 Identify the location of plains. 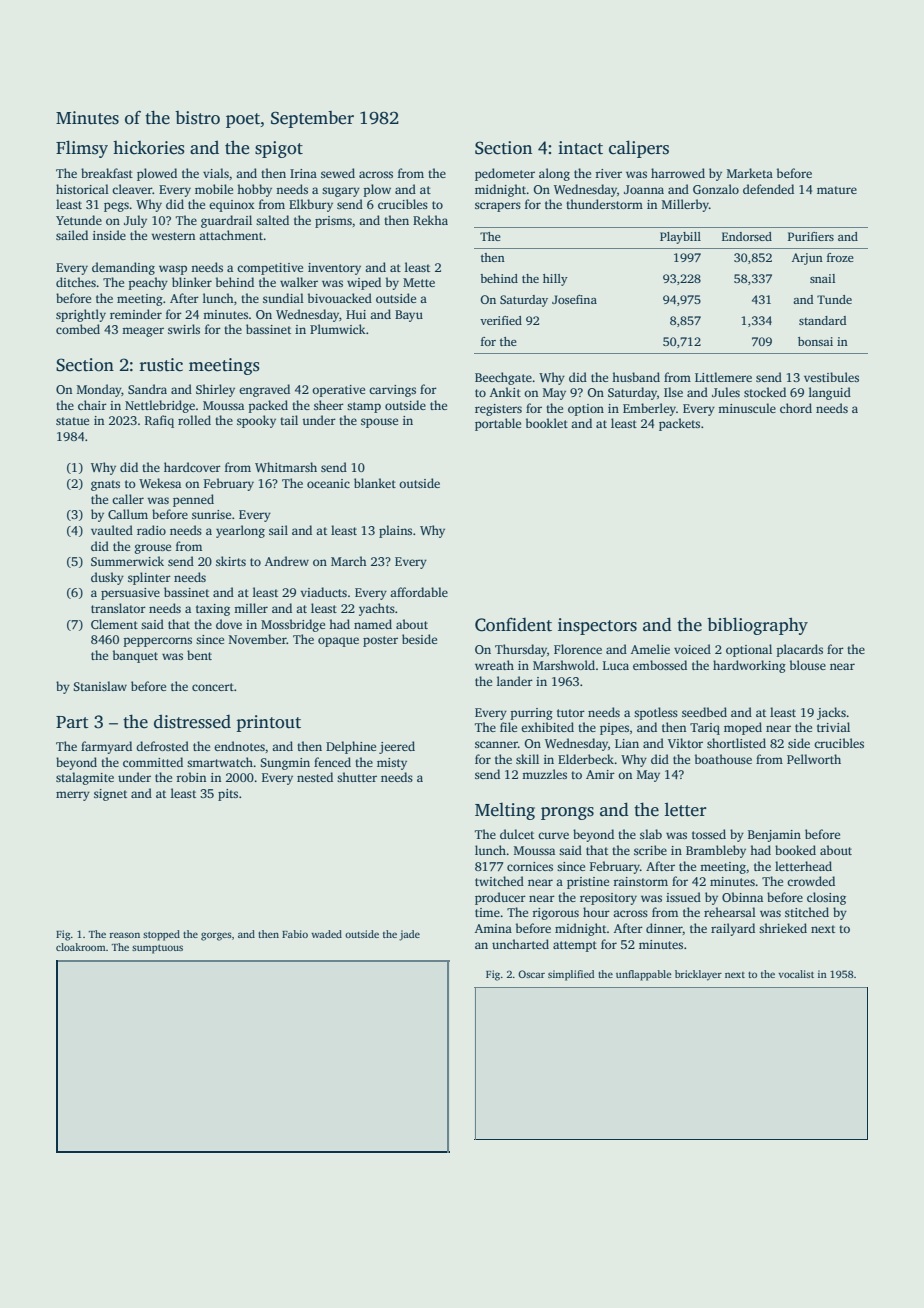
(395, 531).
